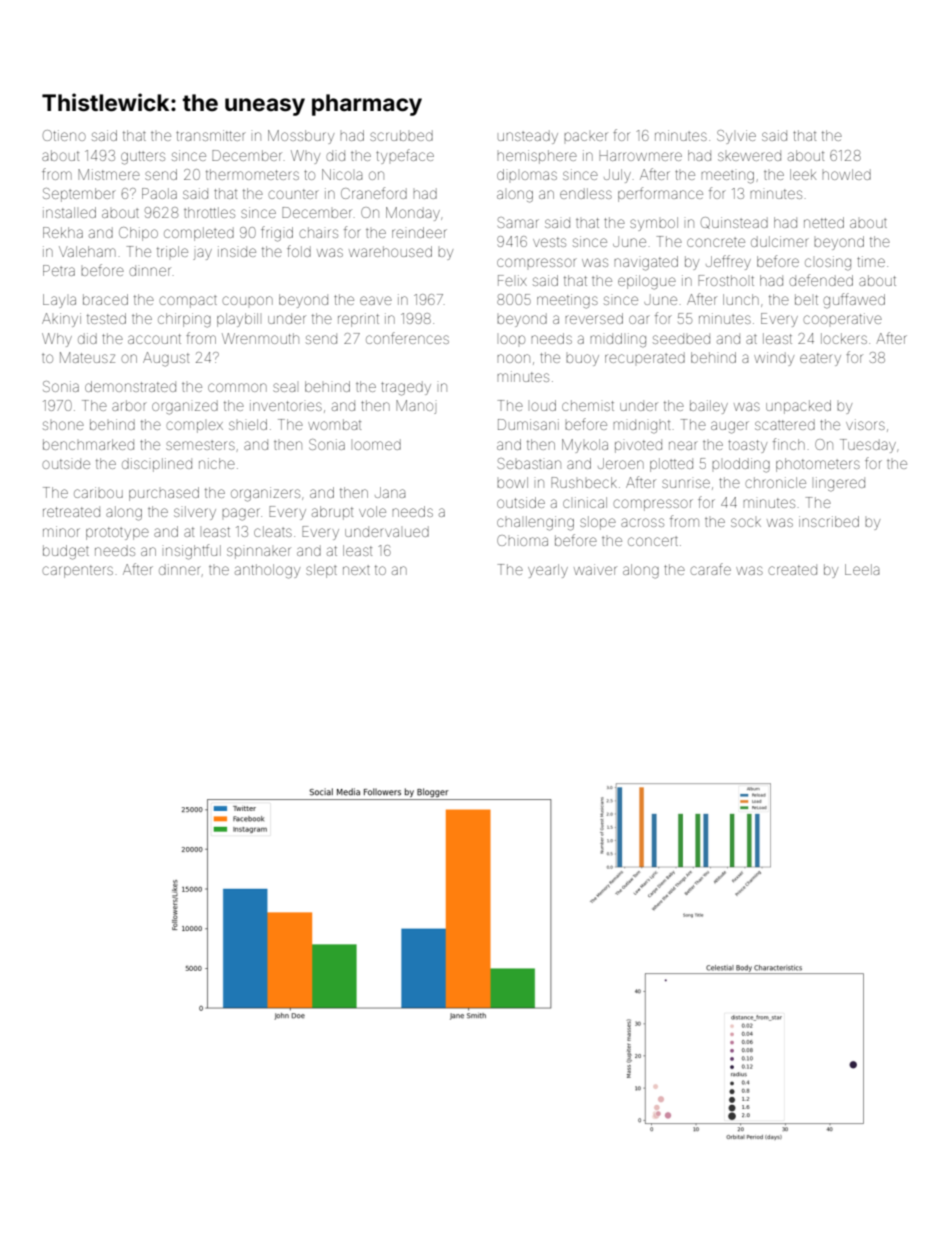  What do you see at coordinates (736, 137) in the document?
I see `Sylvie` at bounding box center [736, 137].
